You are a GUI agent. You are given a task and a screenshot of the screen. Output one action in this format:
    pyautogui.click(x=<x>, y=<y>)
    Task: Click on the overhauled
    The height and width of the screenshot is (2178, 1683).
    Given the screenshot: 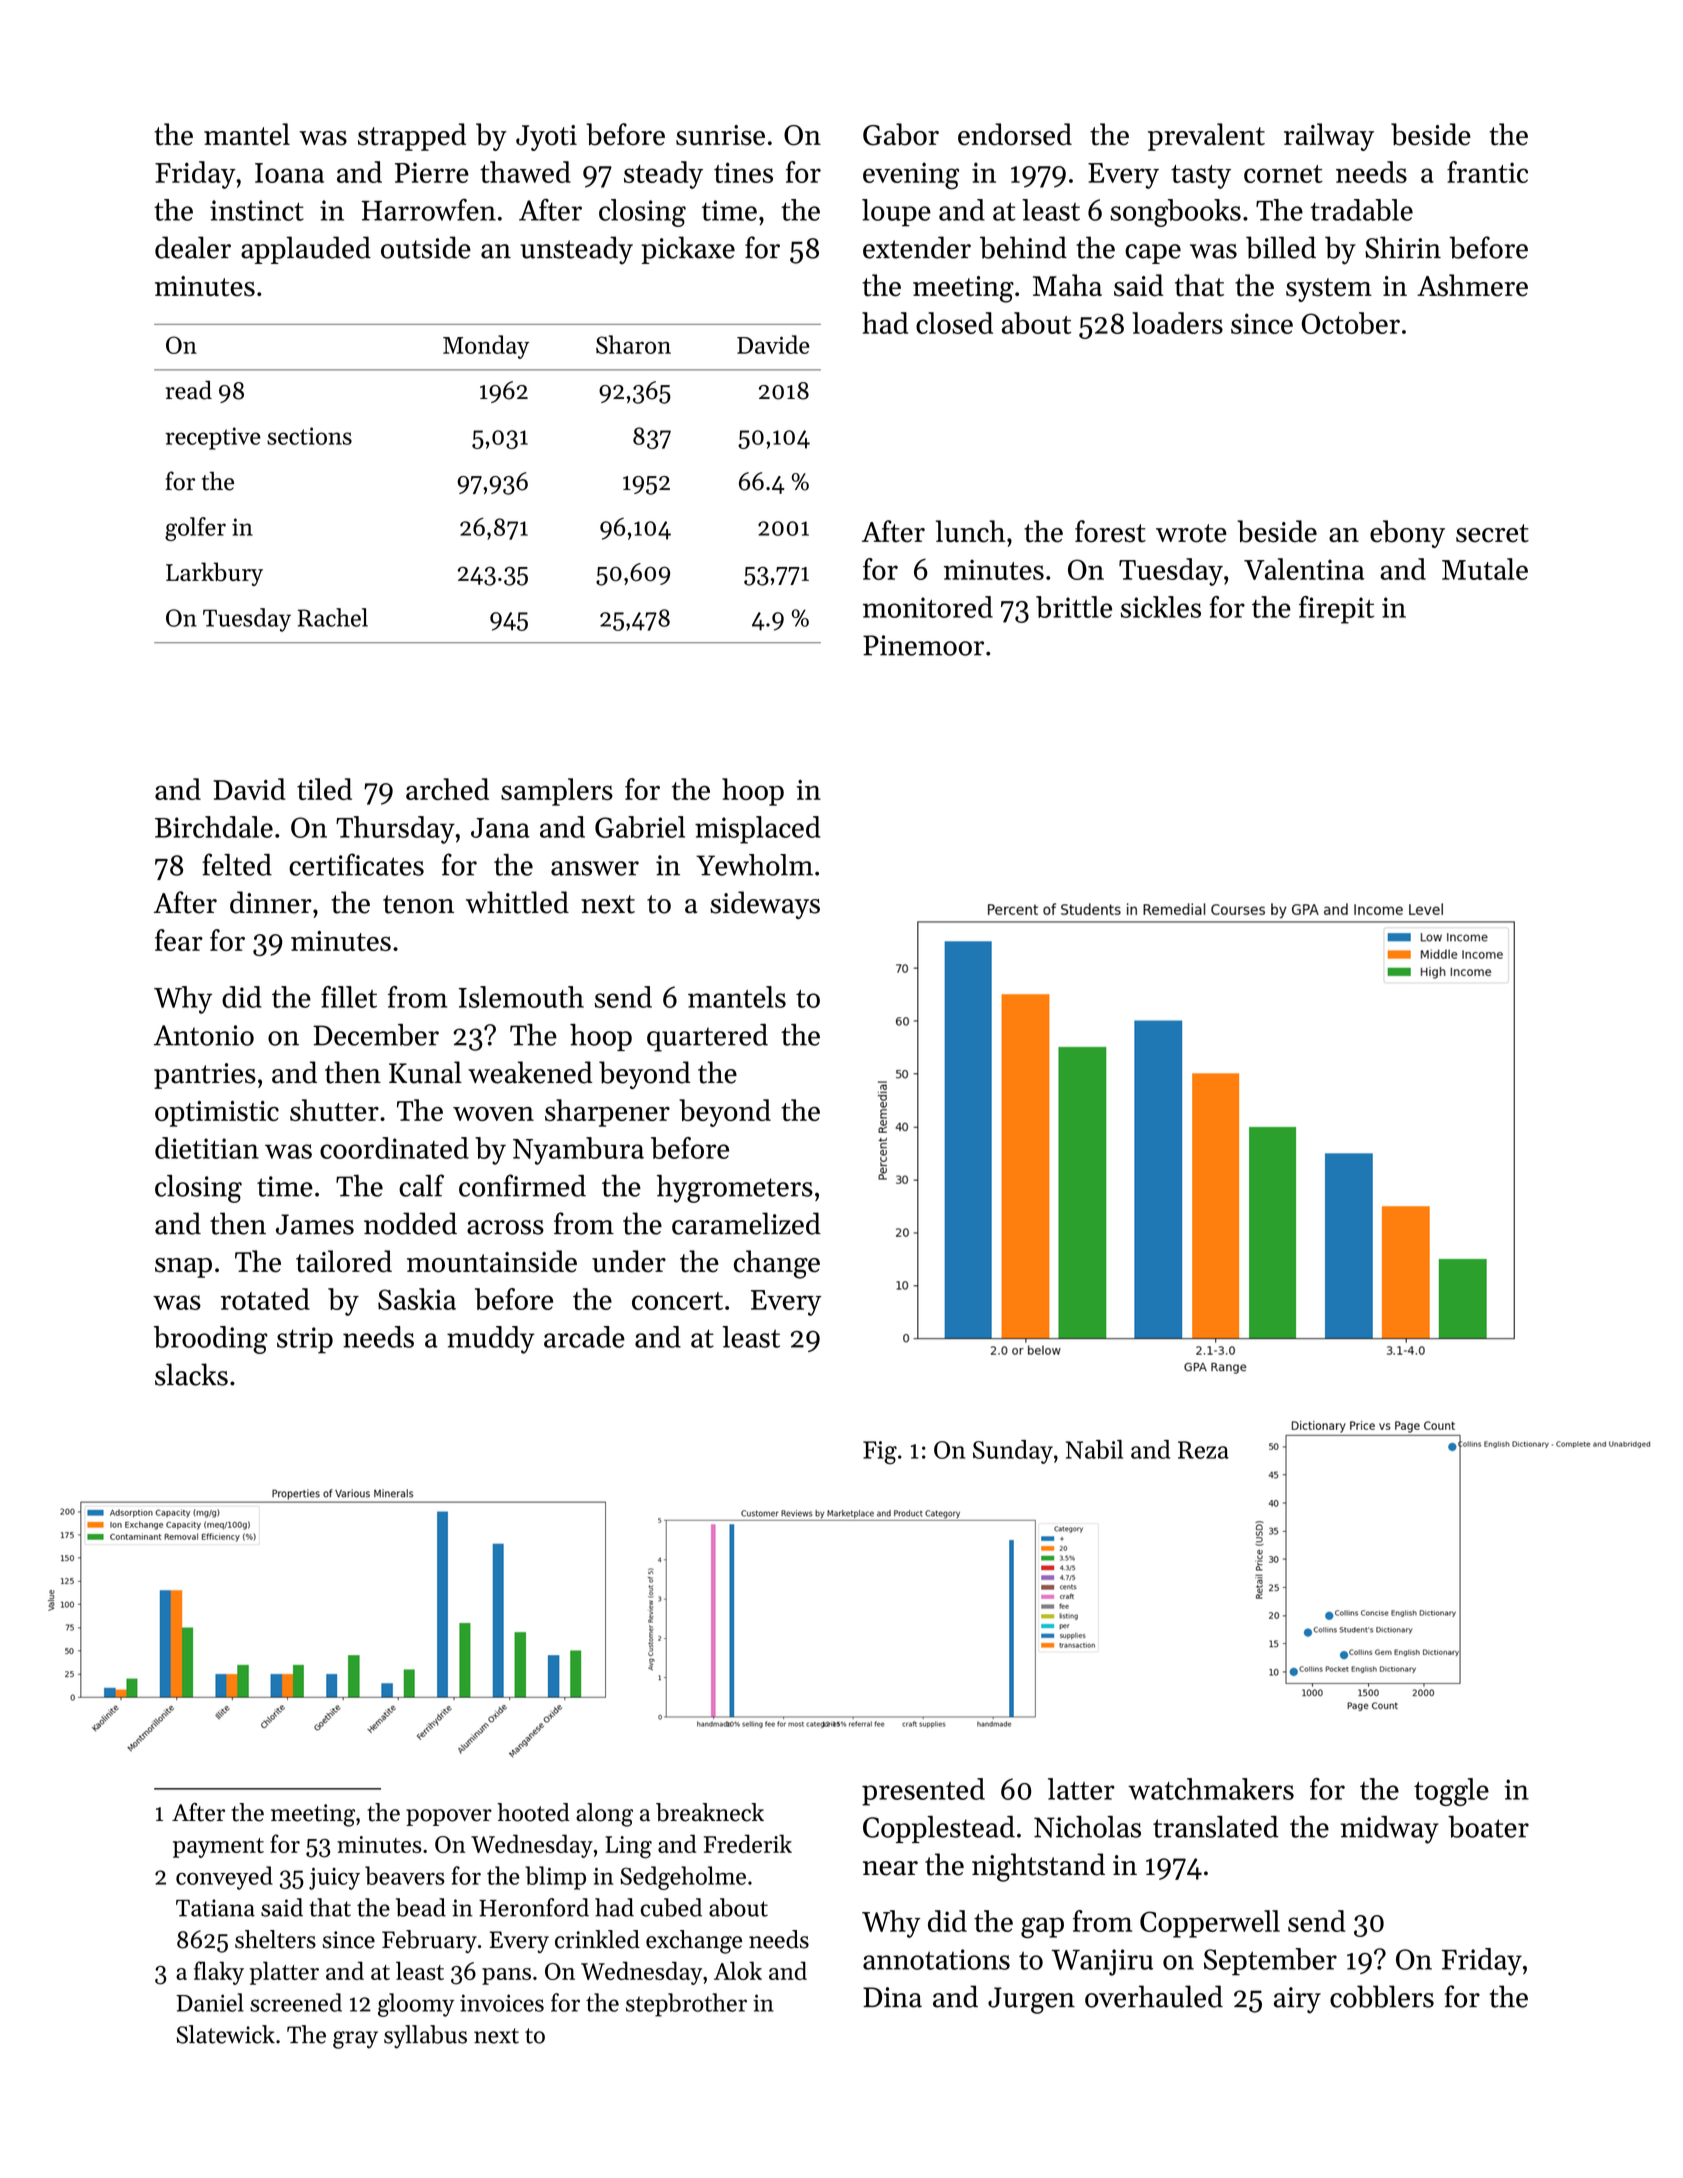 What is the action you would take?
    pyautogui.click(x=1154, y=1996)
